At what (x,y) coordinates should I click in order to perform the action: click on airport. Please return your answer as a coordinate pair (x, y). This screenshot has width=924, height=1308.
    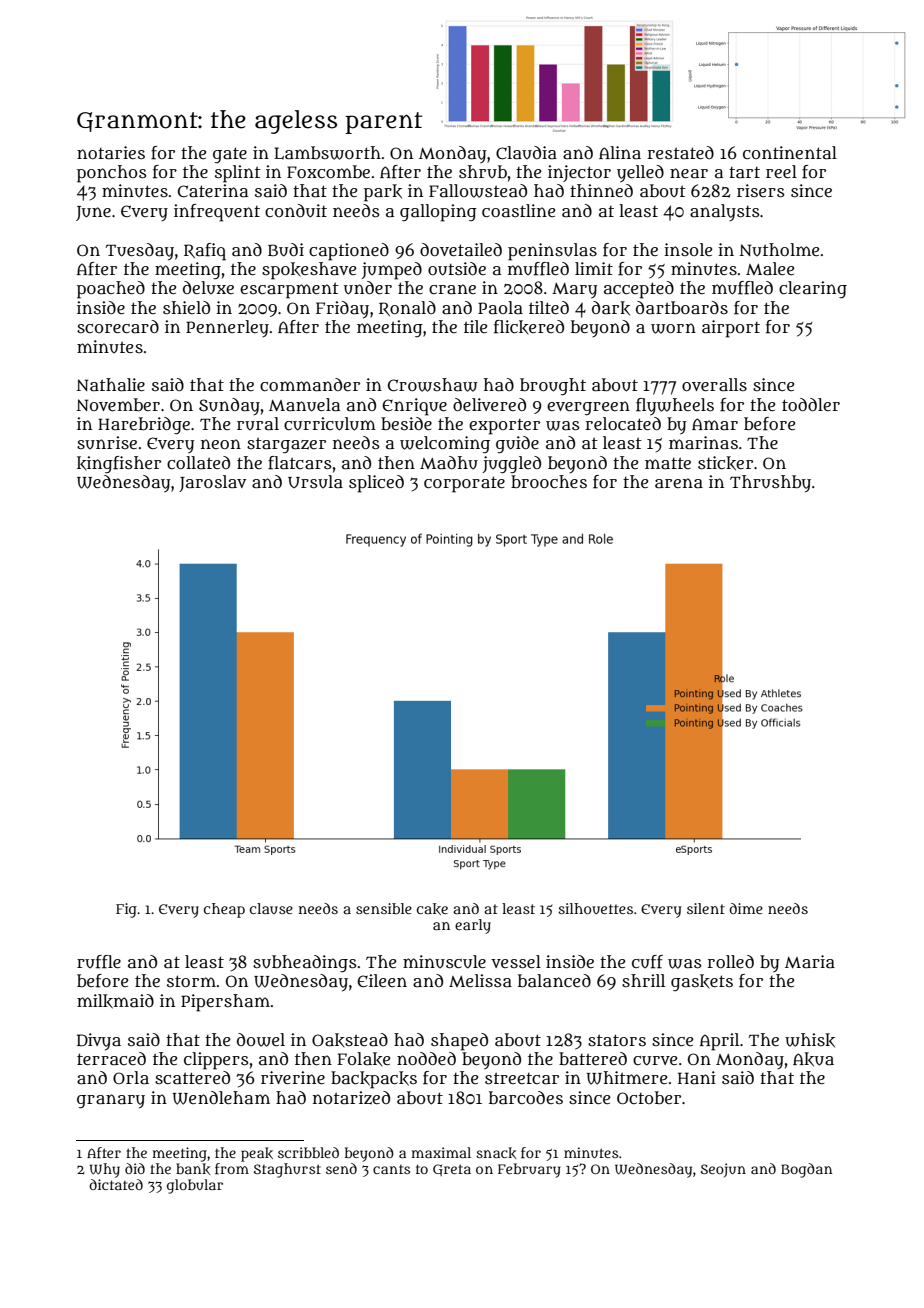
    Looking at the image, I should click on (731, 329).
